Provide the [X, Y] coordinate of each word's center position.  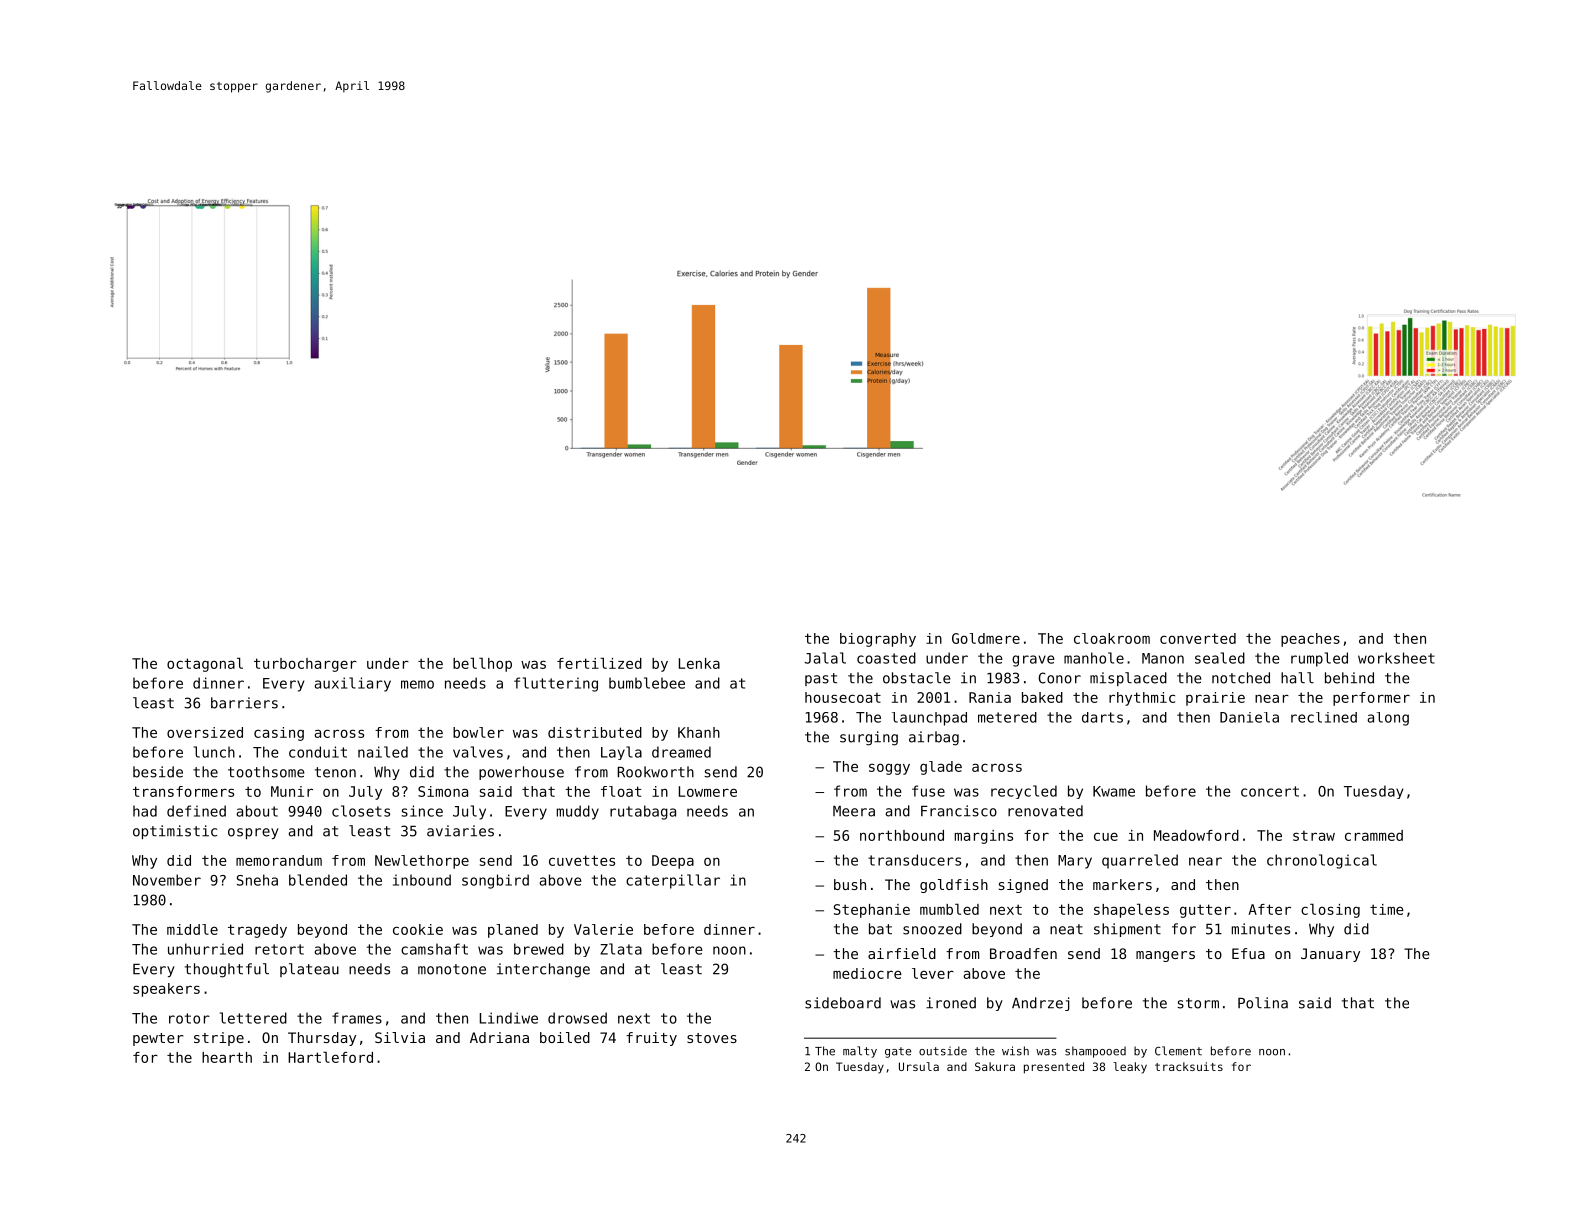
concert [1270, 791]
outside [943, 1051]
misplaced [1128, 679]
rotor [189, 1018]
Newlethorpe [422, 862]
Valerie [603, 929]
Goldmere [986, 638]
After [1269, 909]
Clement [1178, 1051]
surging [869, 738]
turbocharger [305, 665]
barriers [244, 703]
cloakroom [1112, 638]
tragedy [257, 931]
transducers [914, 860]
